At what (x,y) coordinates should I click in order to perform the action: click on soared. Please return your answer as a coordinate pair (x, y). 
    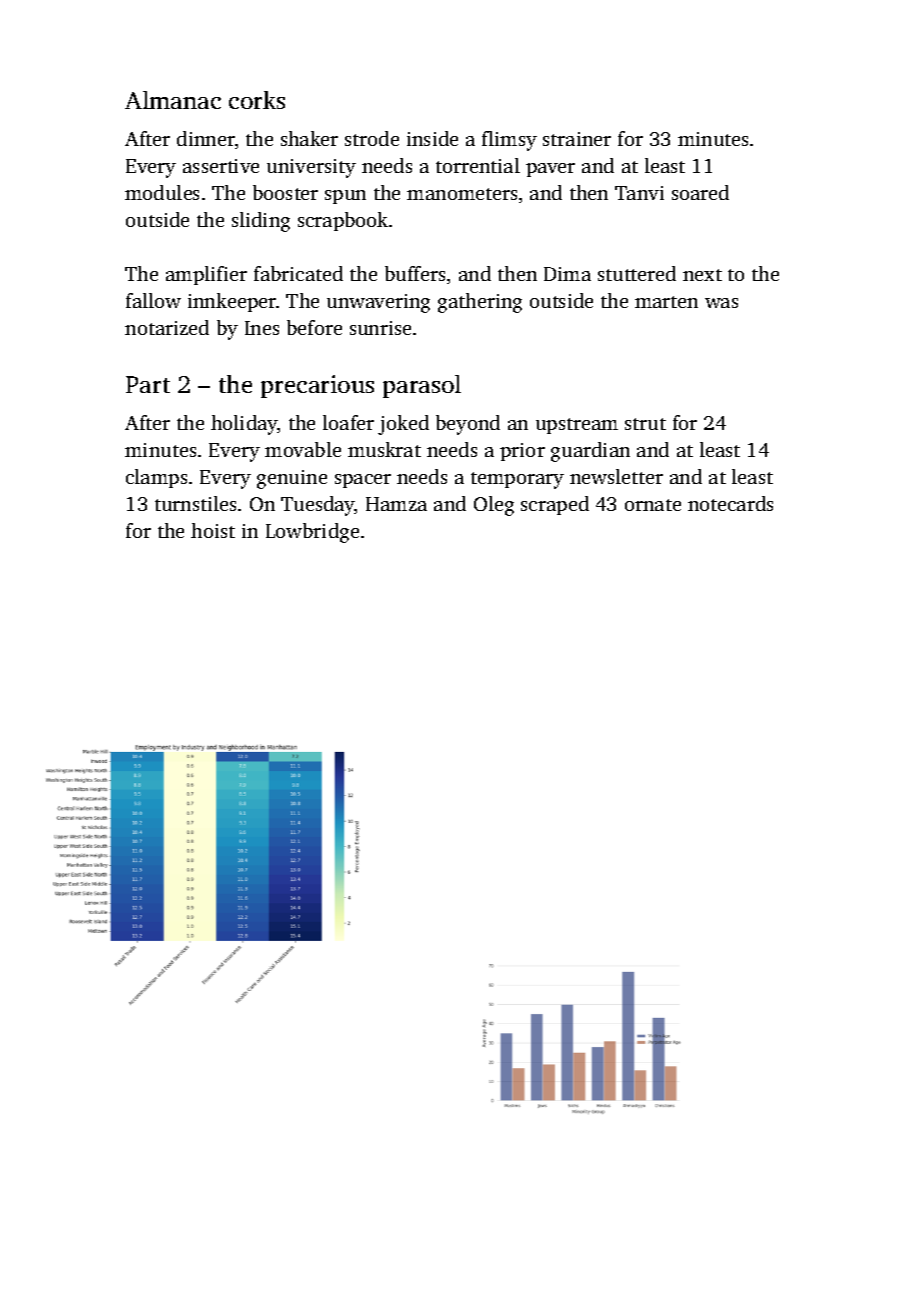
    Looking at the image, I should click on (700, 192).
